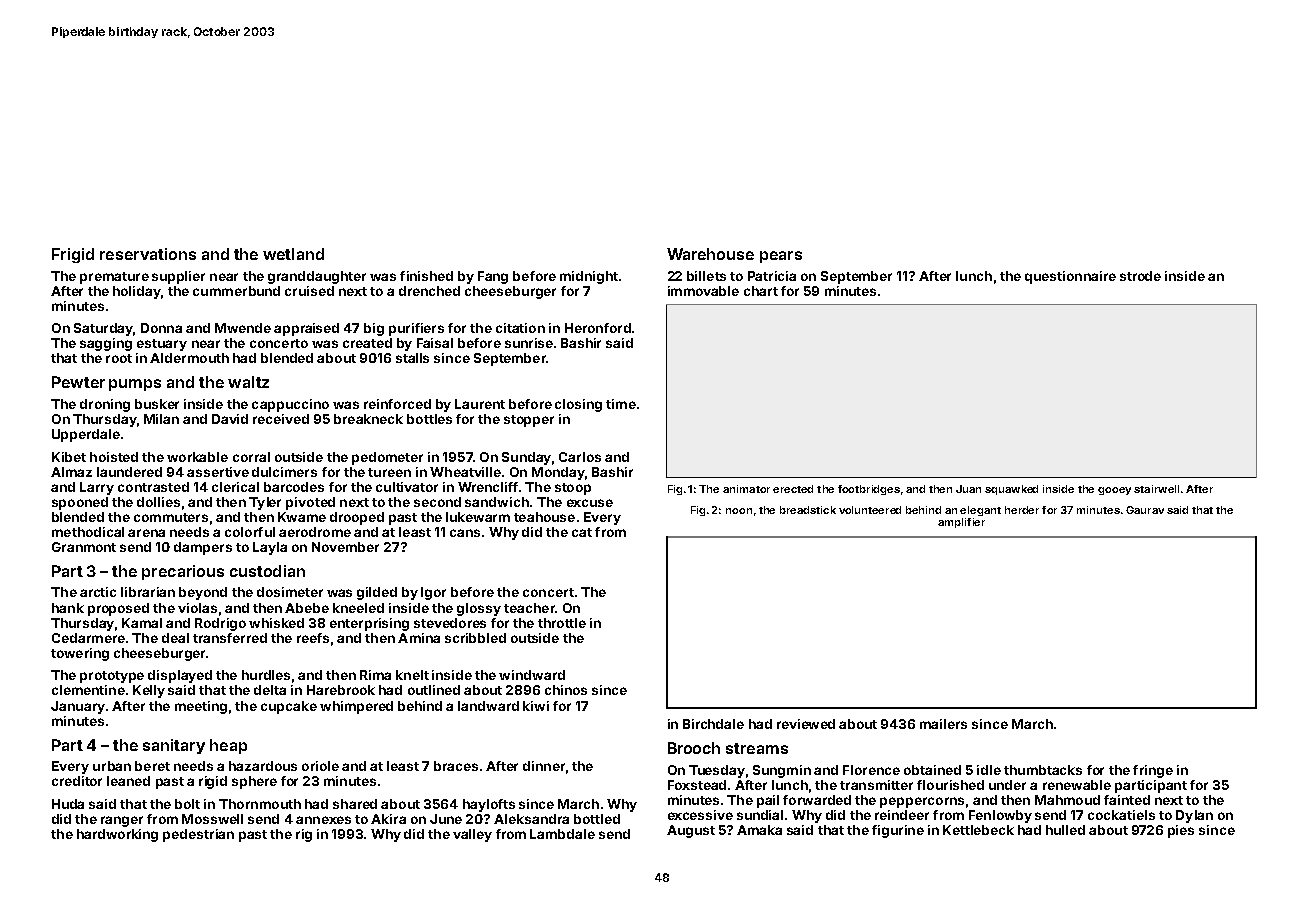  I want to click on Amaka, so click(759, 830).
